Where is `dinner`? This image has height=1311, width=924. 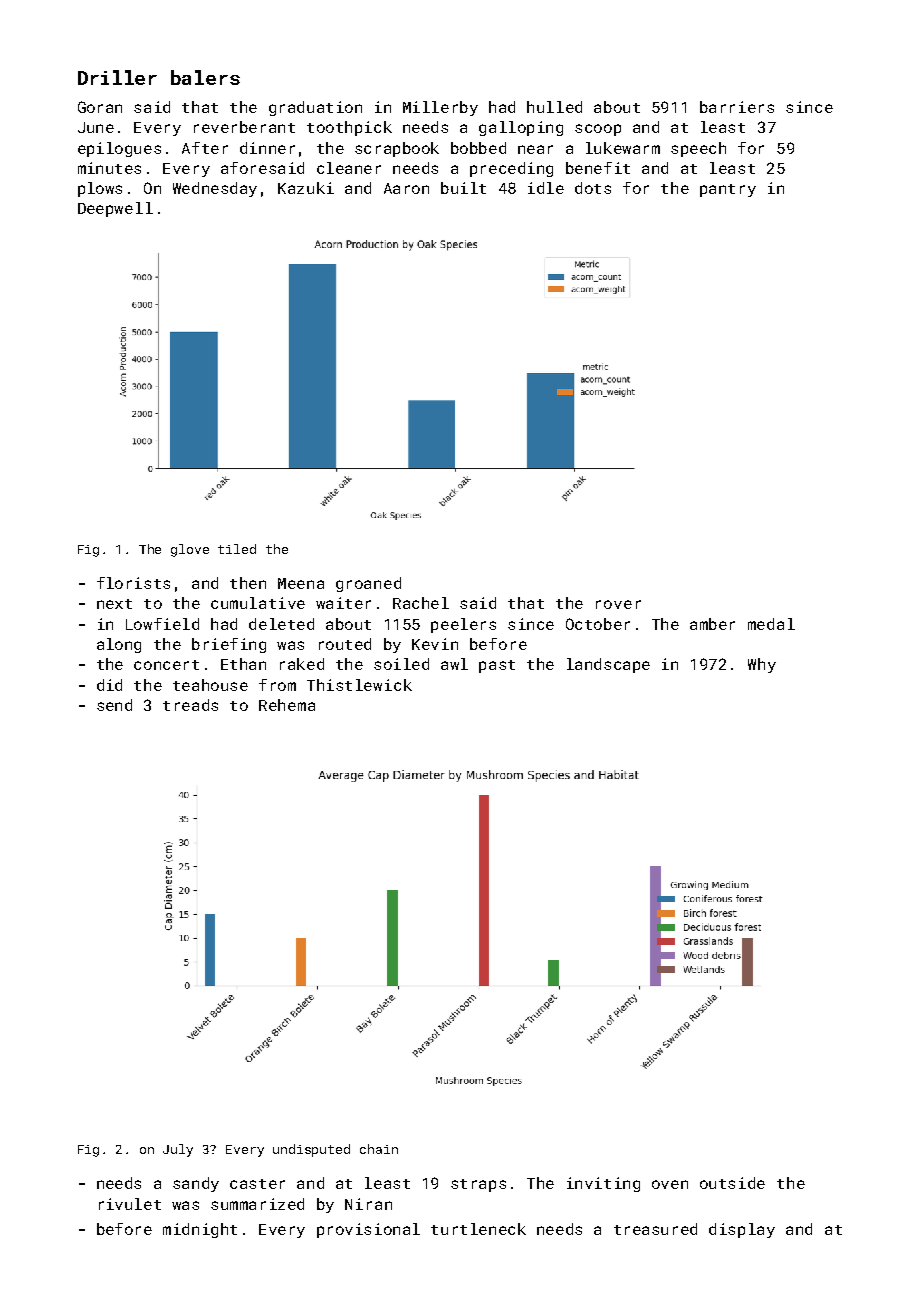 dinner is located at coordinates (267, 148).
